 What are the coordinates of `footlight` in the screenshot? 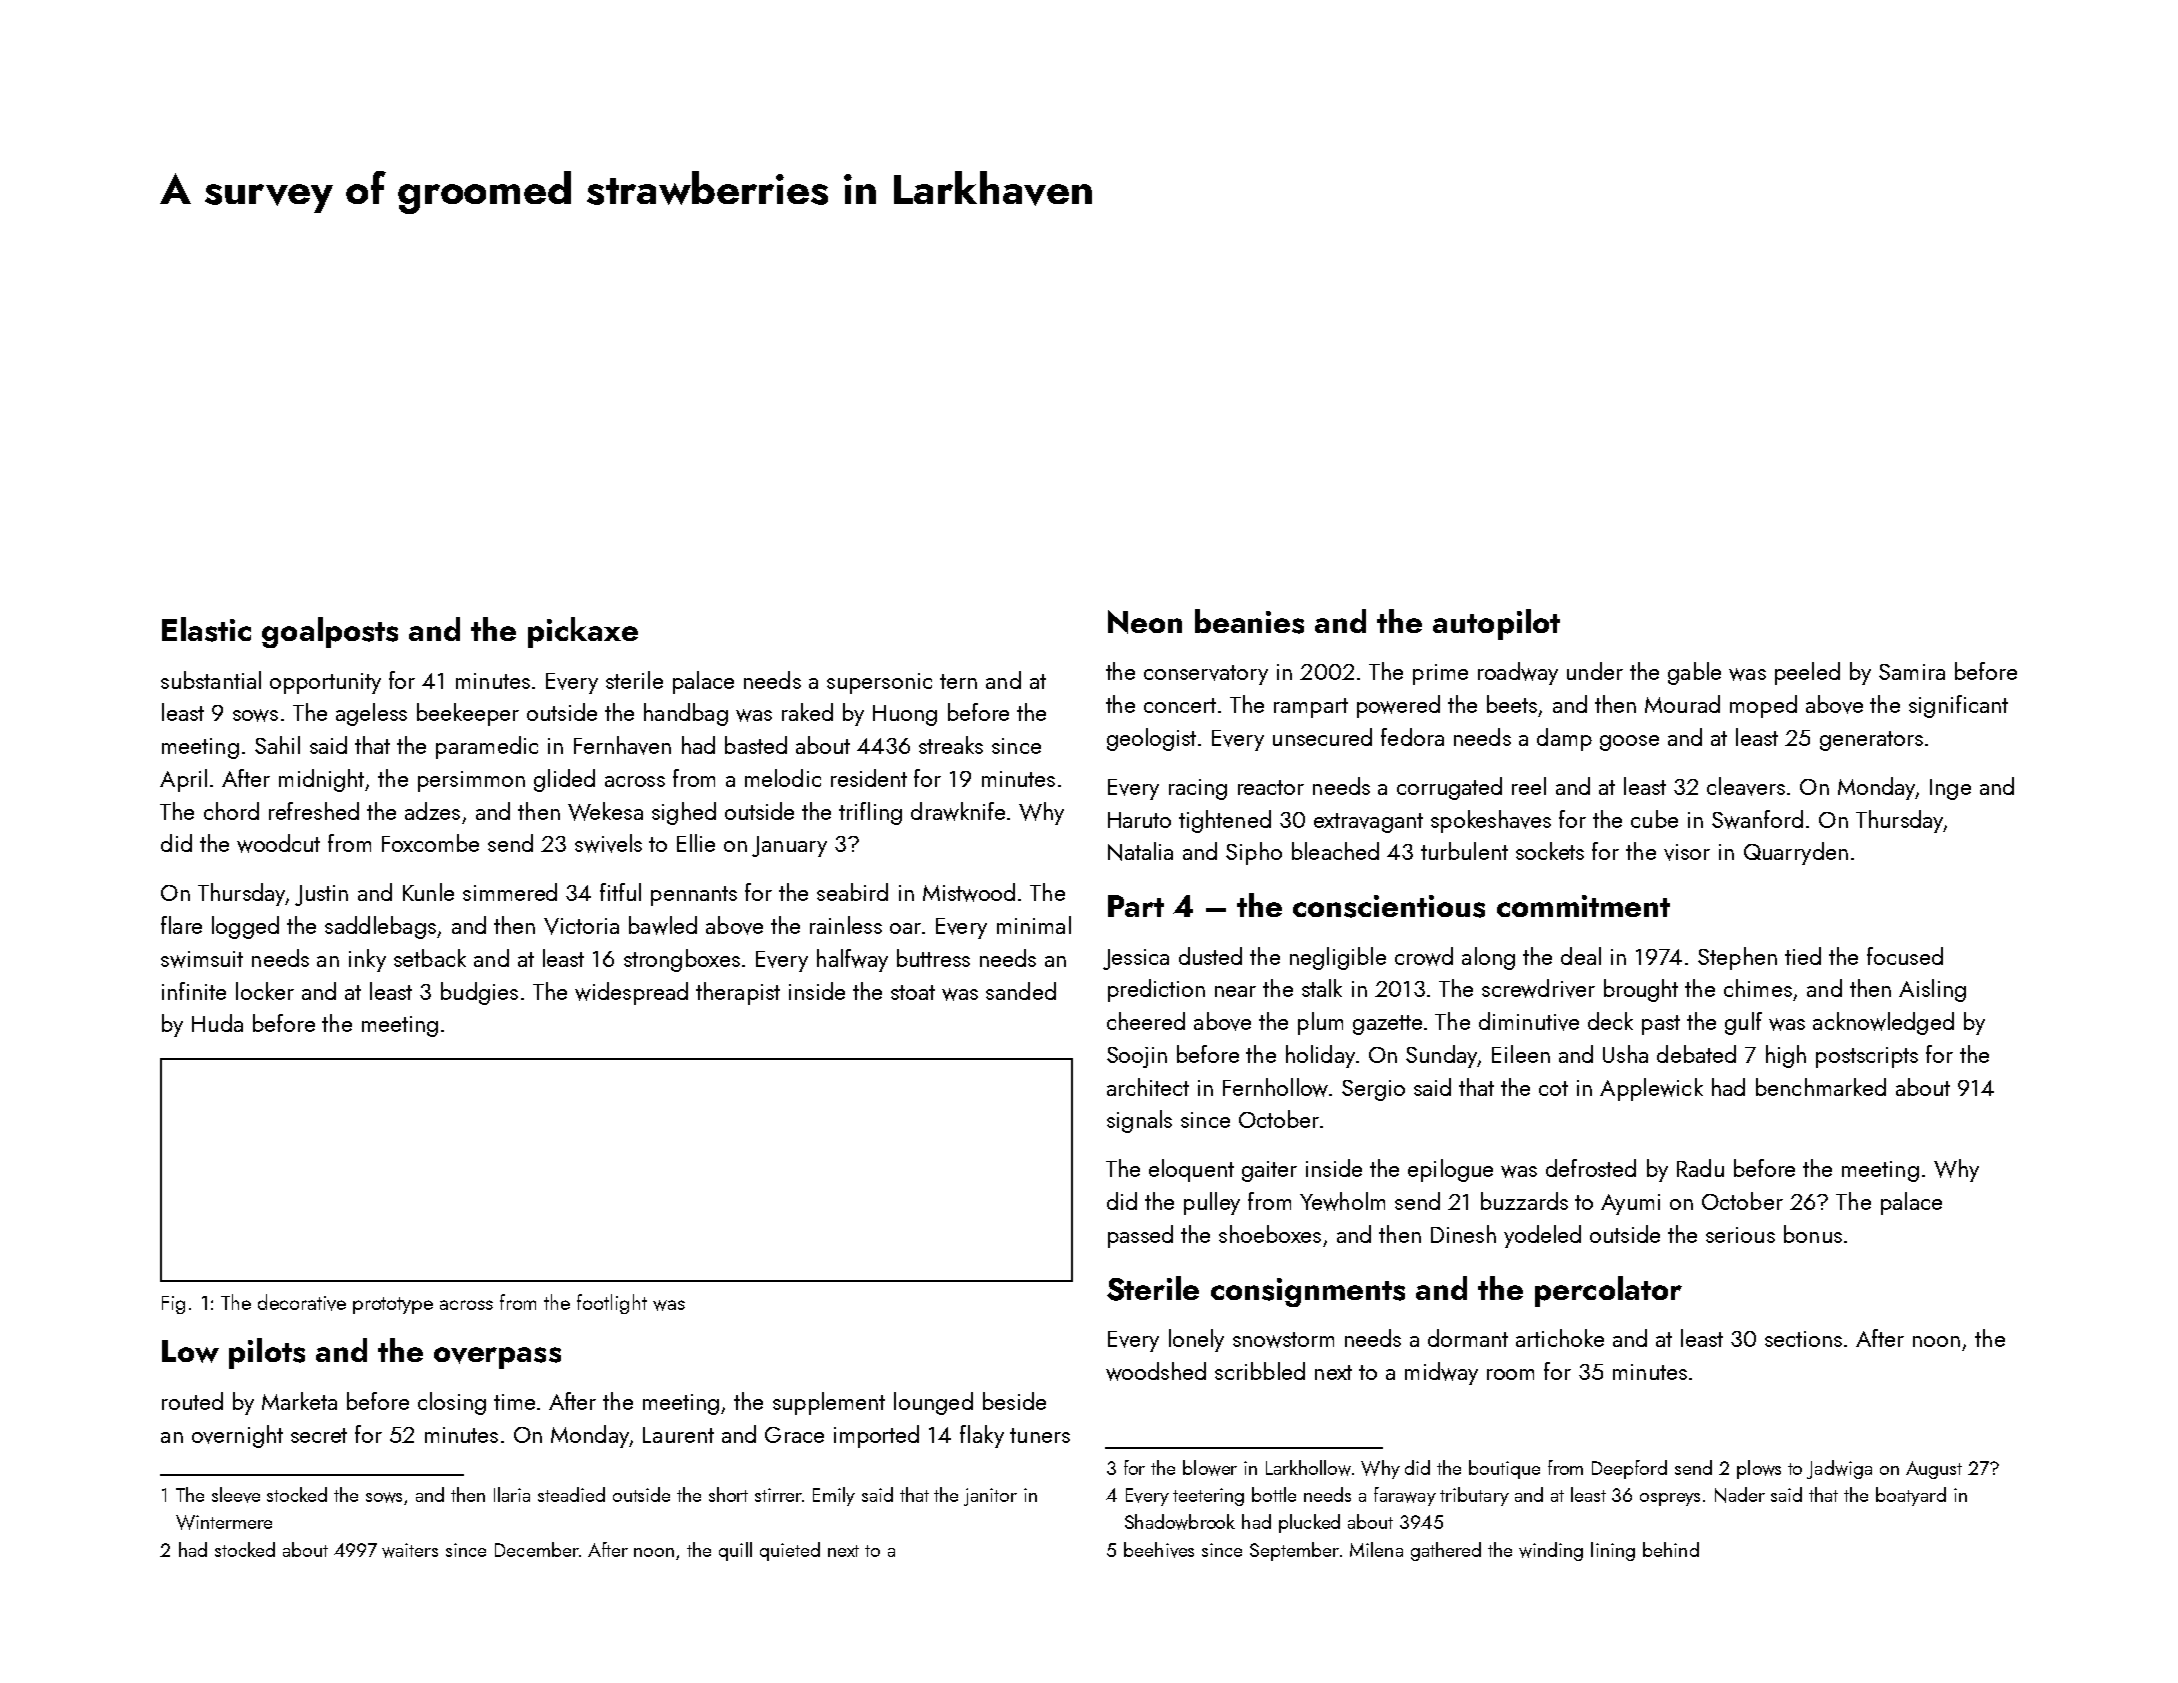 It's located at (612, 1304).
